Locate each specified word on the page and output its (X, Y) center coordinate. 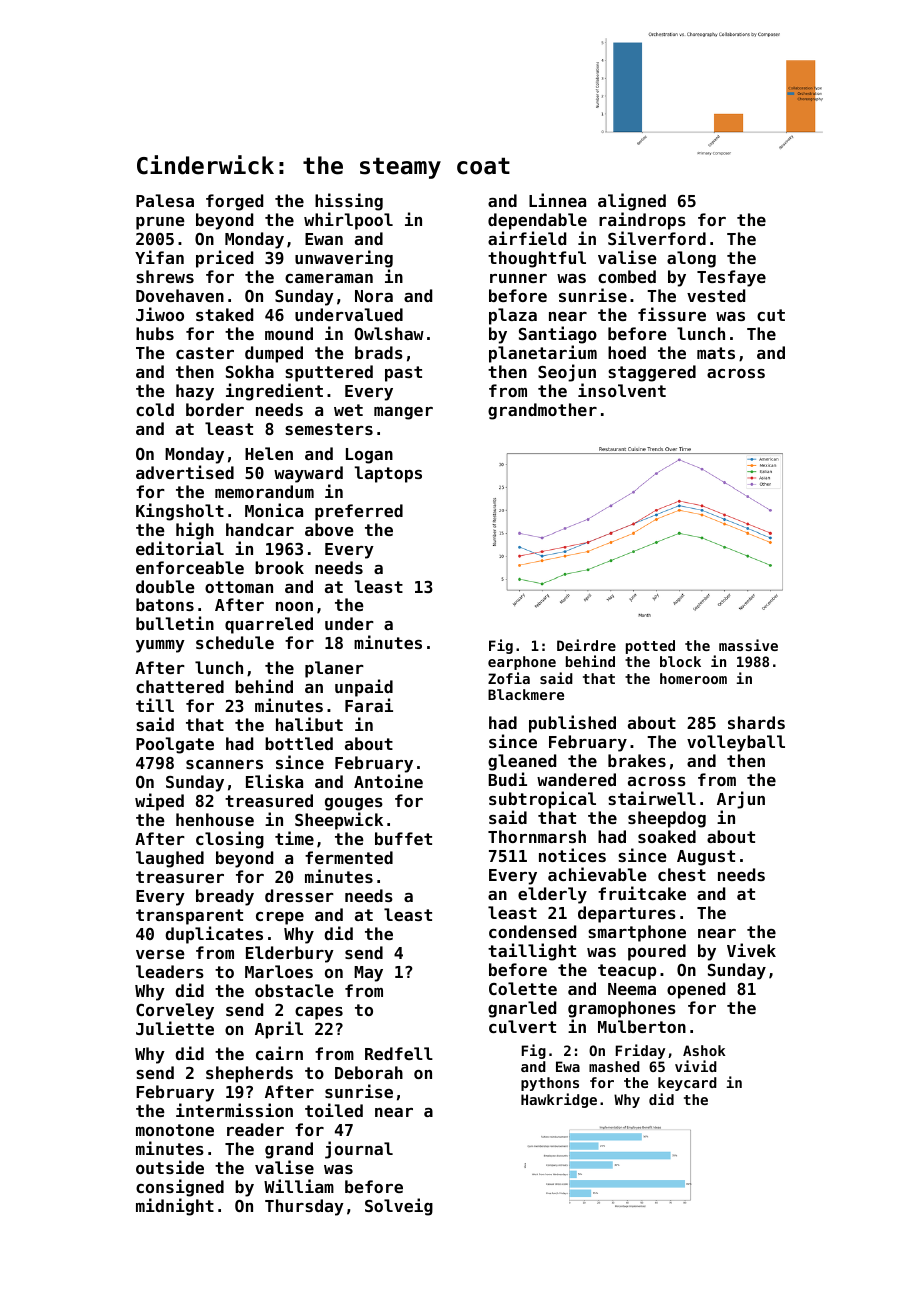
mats (716, 353)
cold (155, 409)
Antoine (388, 781)
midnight (175, 1207)
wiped (159, 802)
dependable (537, 221)
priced (224, 259)
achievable (597, 874)
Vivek (751, 950)
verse (160, 954)
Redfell (399, 1053)
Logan (369, 456)
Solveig (399, 1207)
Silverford (657, 238)
